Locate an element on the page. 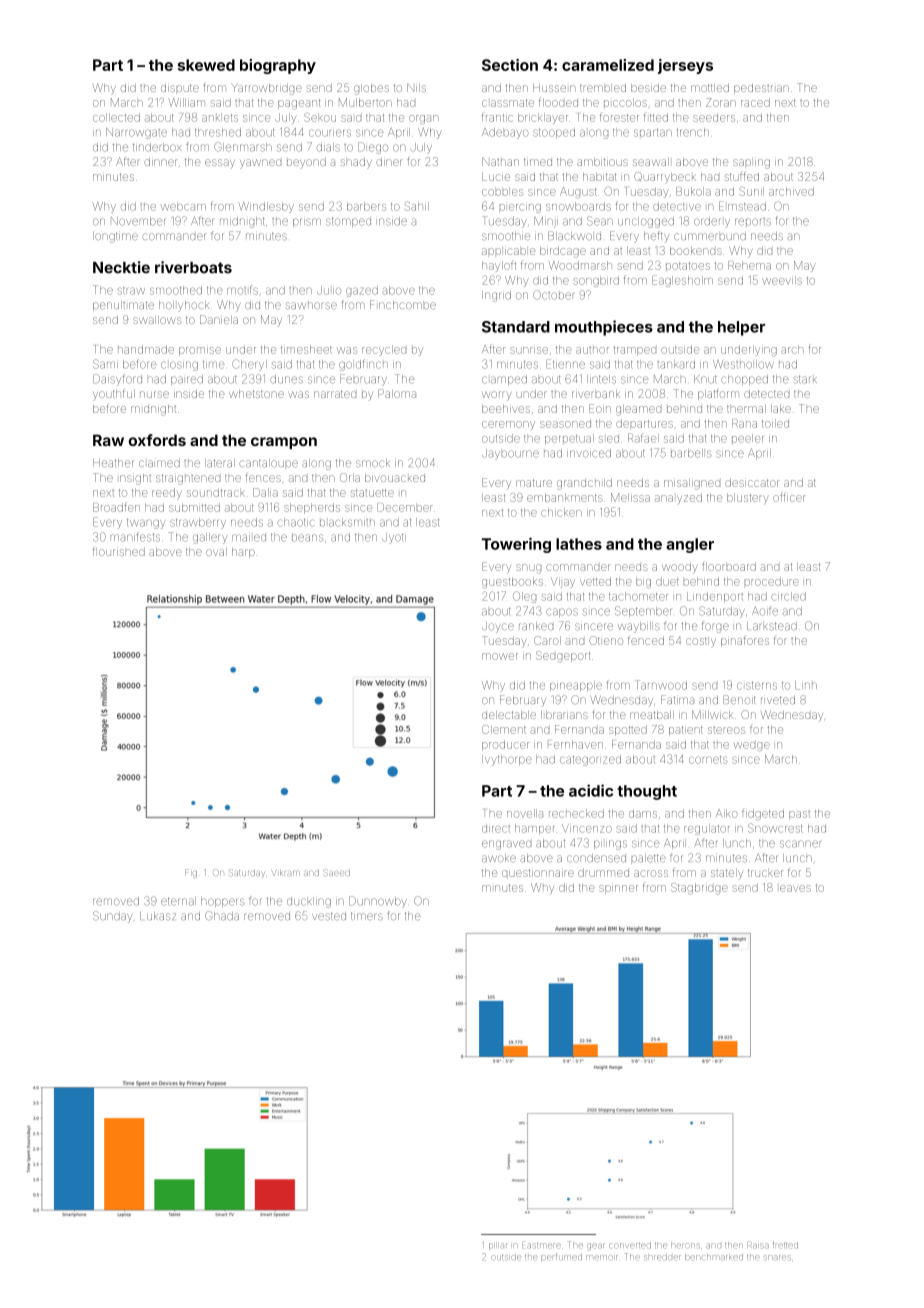 The width and height of the image is (924, 1308). vested is located at coordinates (329, 916).
